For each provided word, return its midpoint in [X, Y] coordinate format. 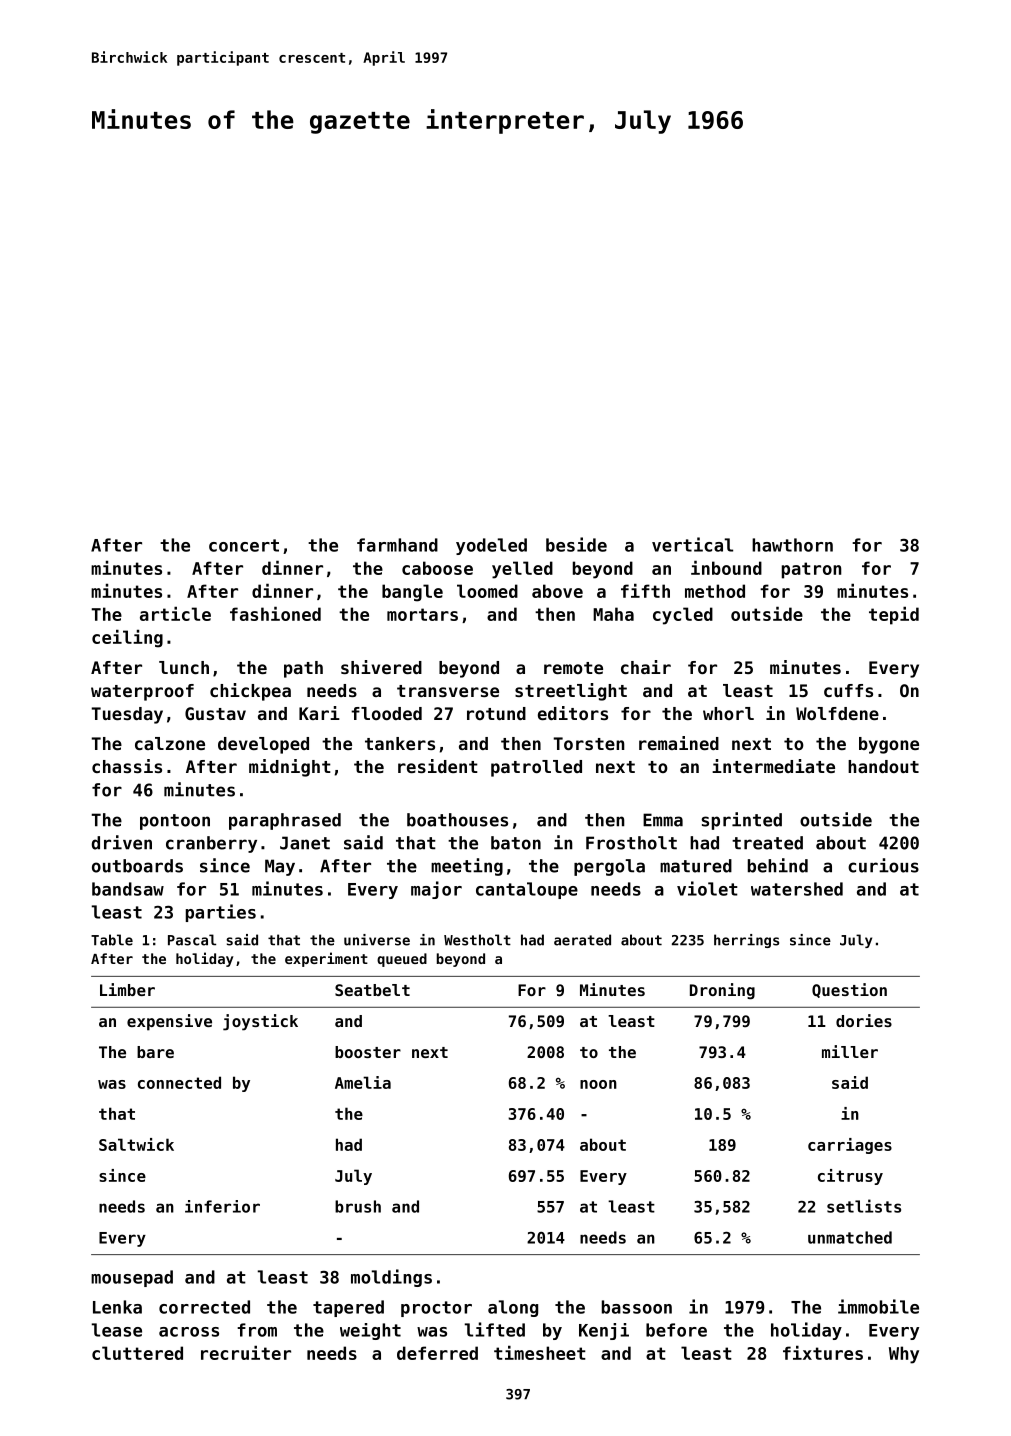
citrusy [850, 1177]
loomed [487, 591]
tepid [894, 615]
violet [707, 888]
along [513, 1308]
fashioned [275, 613]
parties [221, 913]
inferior [222, 1206]
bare [155, 1052]
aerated [582, 940]
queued [402, 960]
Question [849, 990]
